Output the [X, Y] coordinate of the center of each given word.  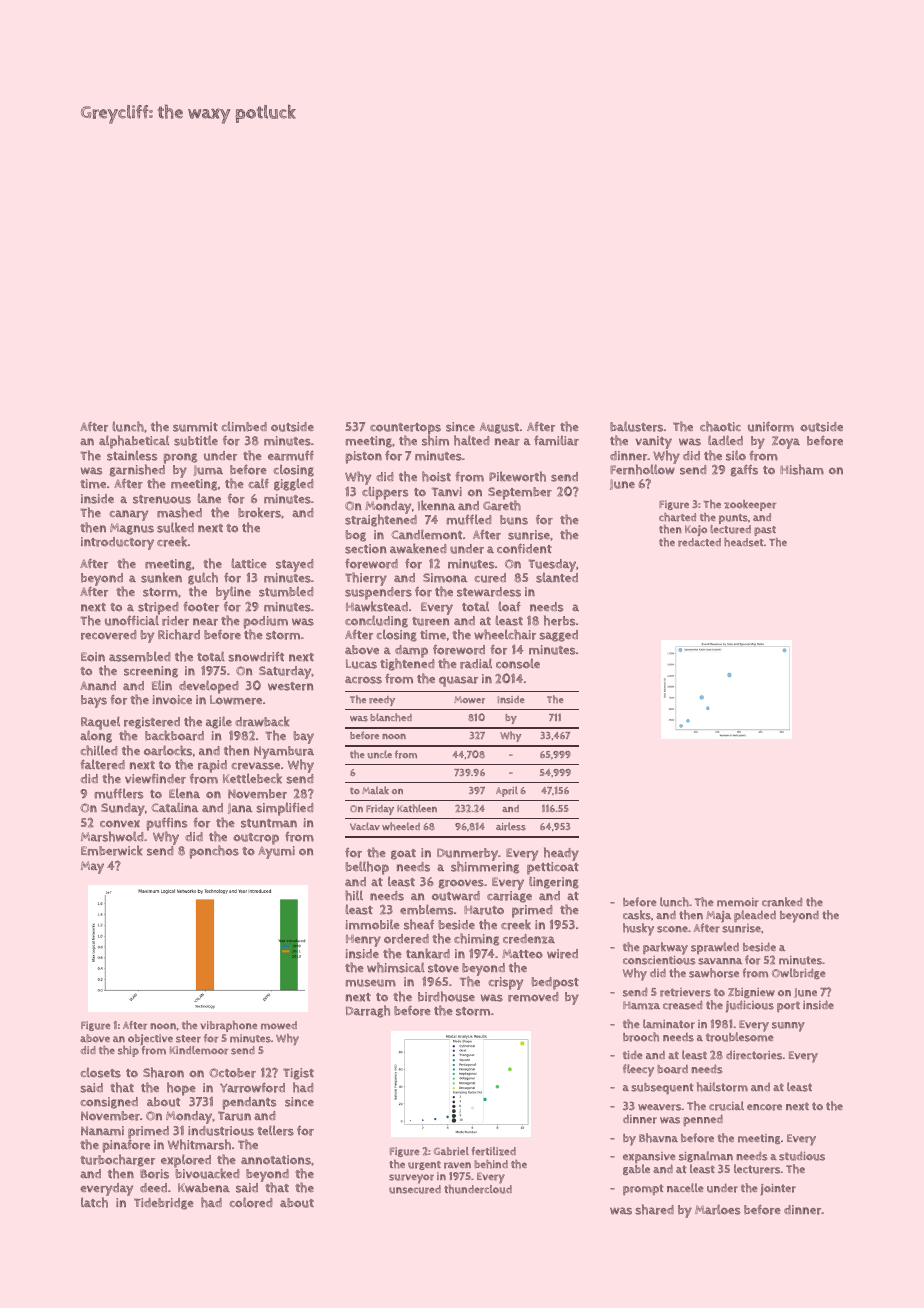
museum [371, 983]
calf [258, 483]
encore [764, 1107]
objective [150, 1039]
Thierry [366, 579]
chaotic [720, 426]
